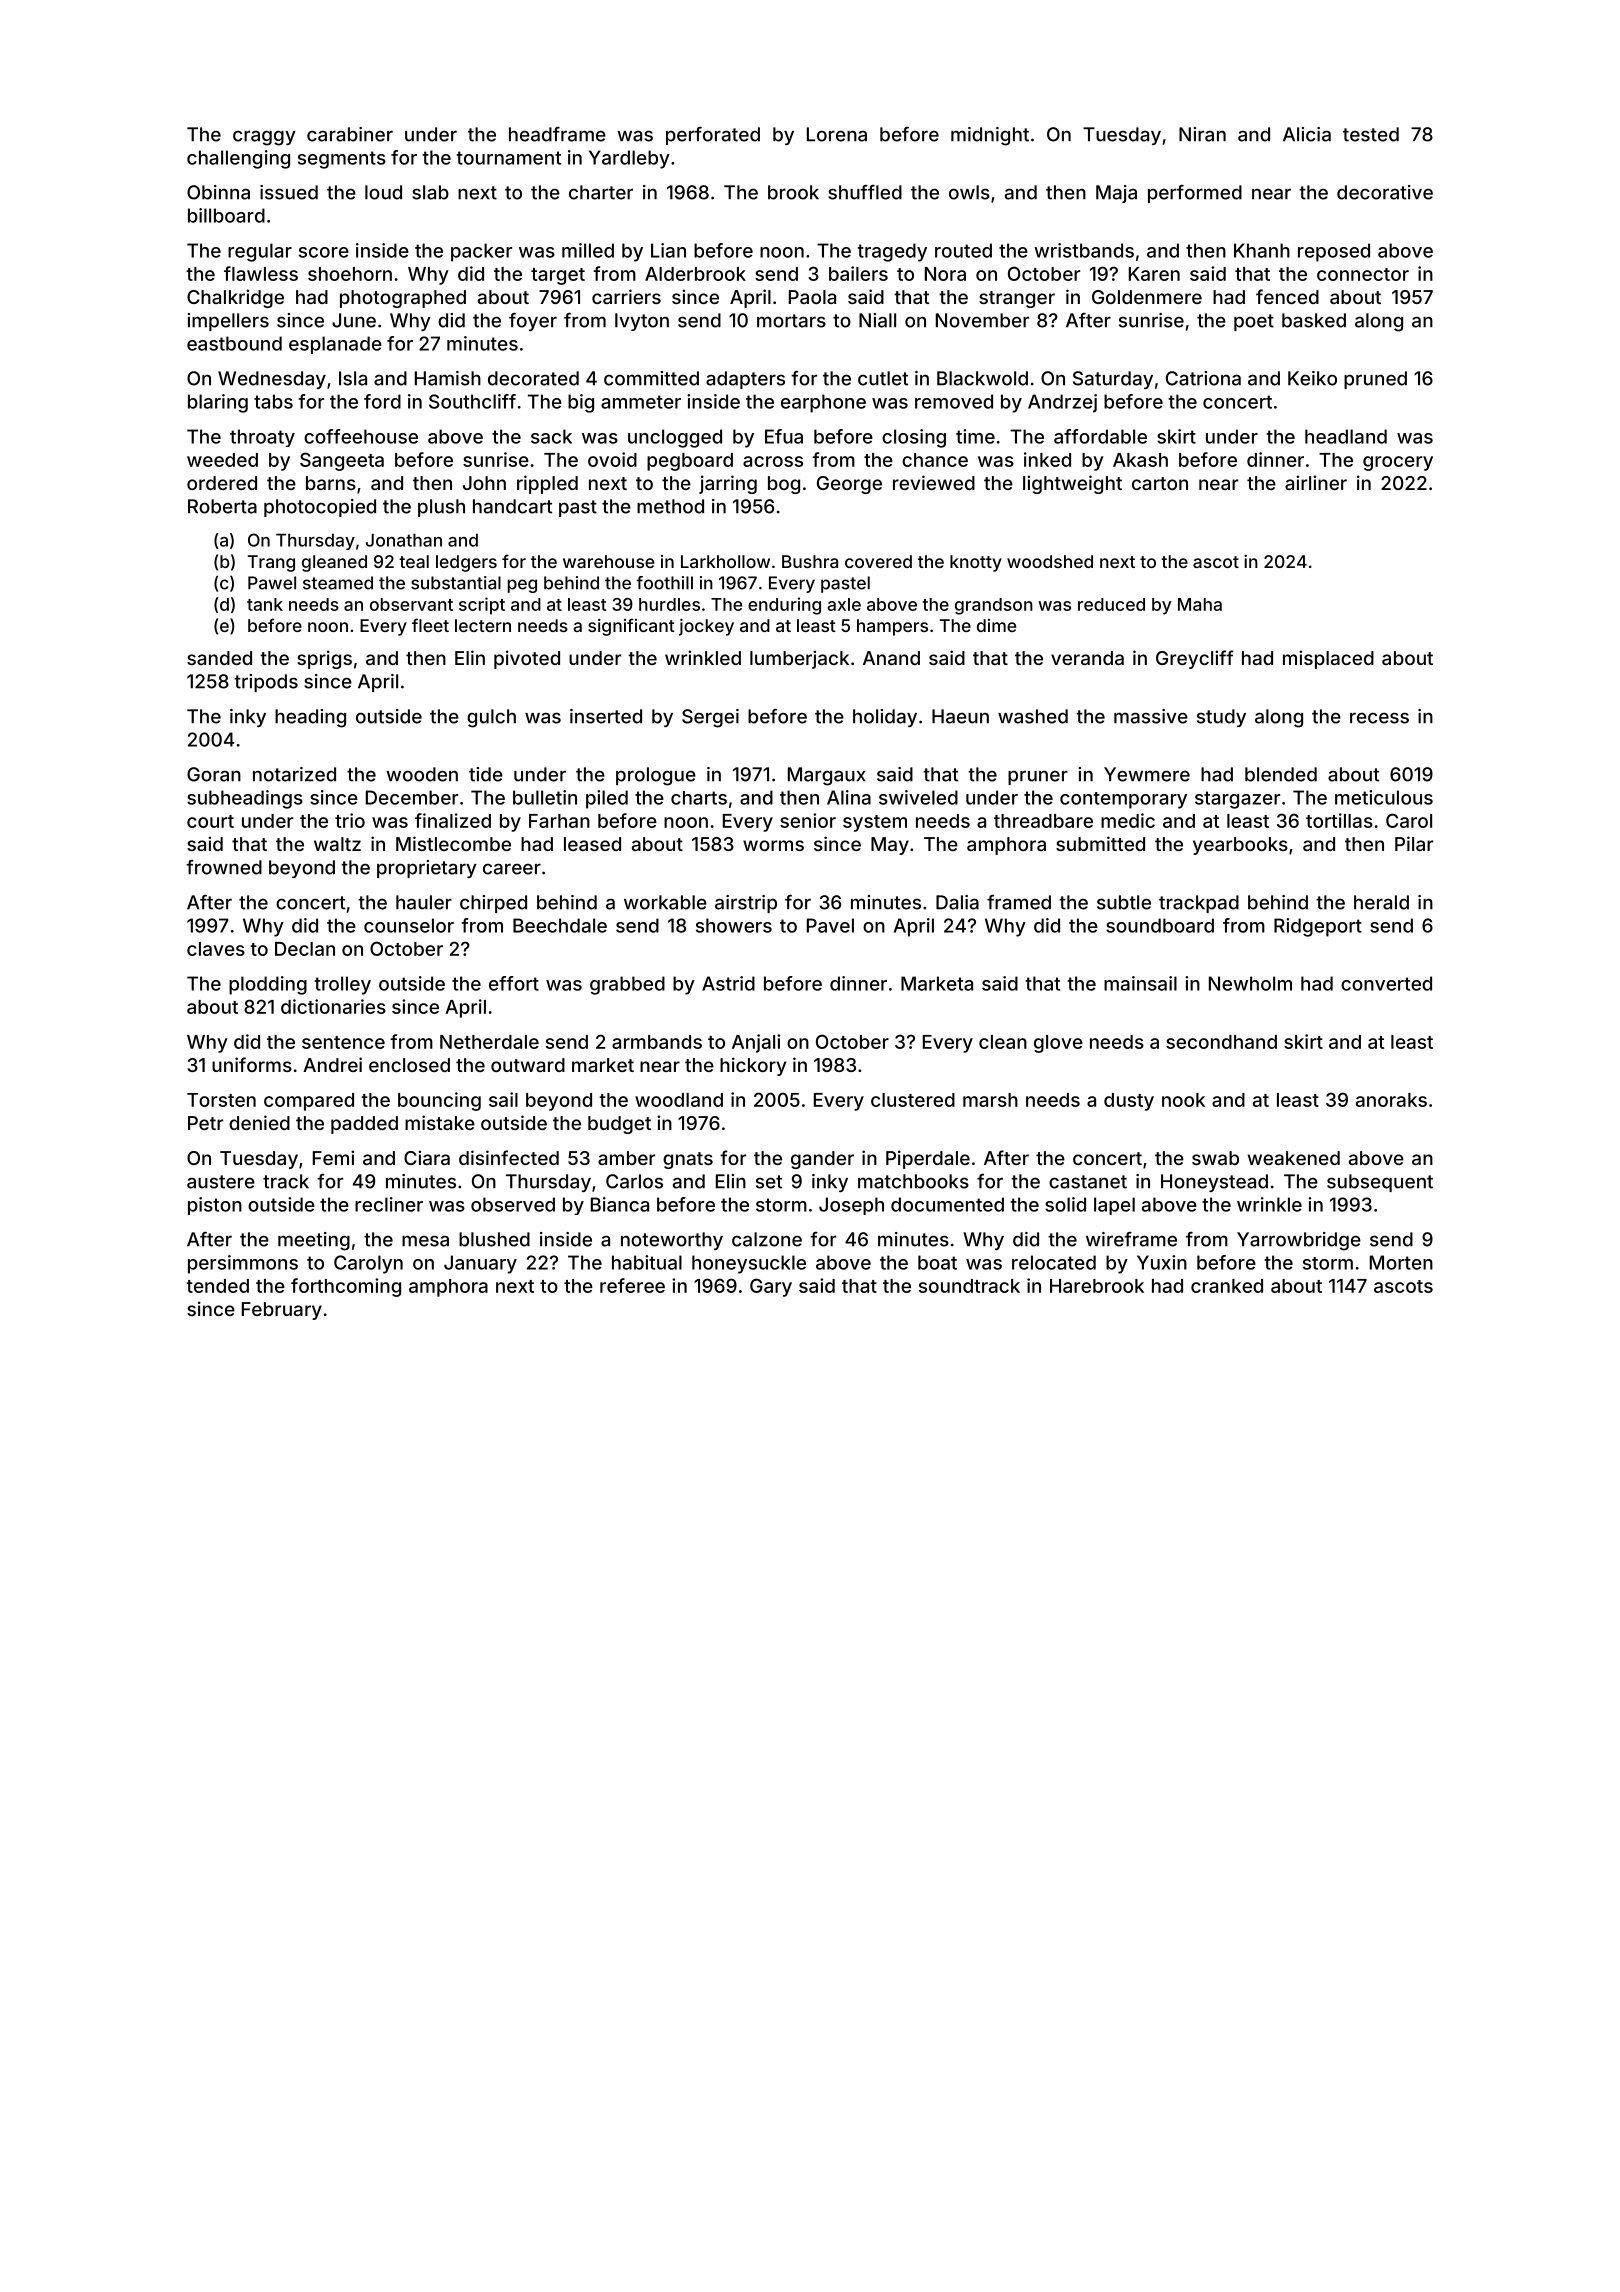 The height and width of the document is (2292, 1620). What do you see at coordinates (1386, 983) in the document?
I see `converted` at bounding box center [1386, 983].
